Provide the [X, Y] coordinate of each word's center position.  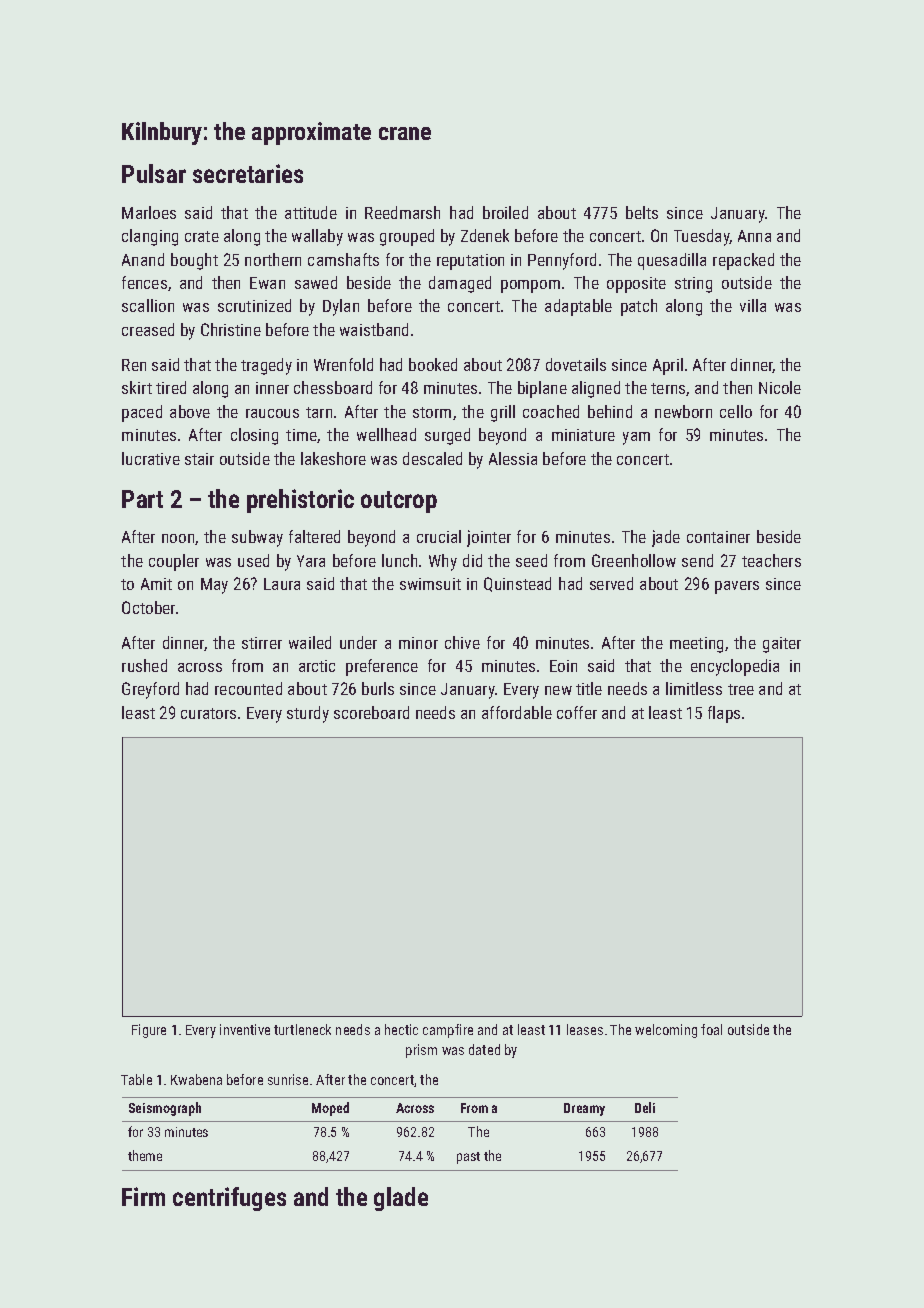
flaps [724, 714]
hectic [401, 1029]
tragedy [266, 366]
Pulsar [154, 173]
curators [208, 713]
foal [711, 1029]
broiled [505, 212]
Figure [149, 1031]
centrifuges [229, 1199]
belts [642, 212]
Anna [754, 236]
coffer [577, 712]
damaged [460, 284]
